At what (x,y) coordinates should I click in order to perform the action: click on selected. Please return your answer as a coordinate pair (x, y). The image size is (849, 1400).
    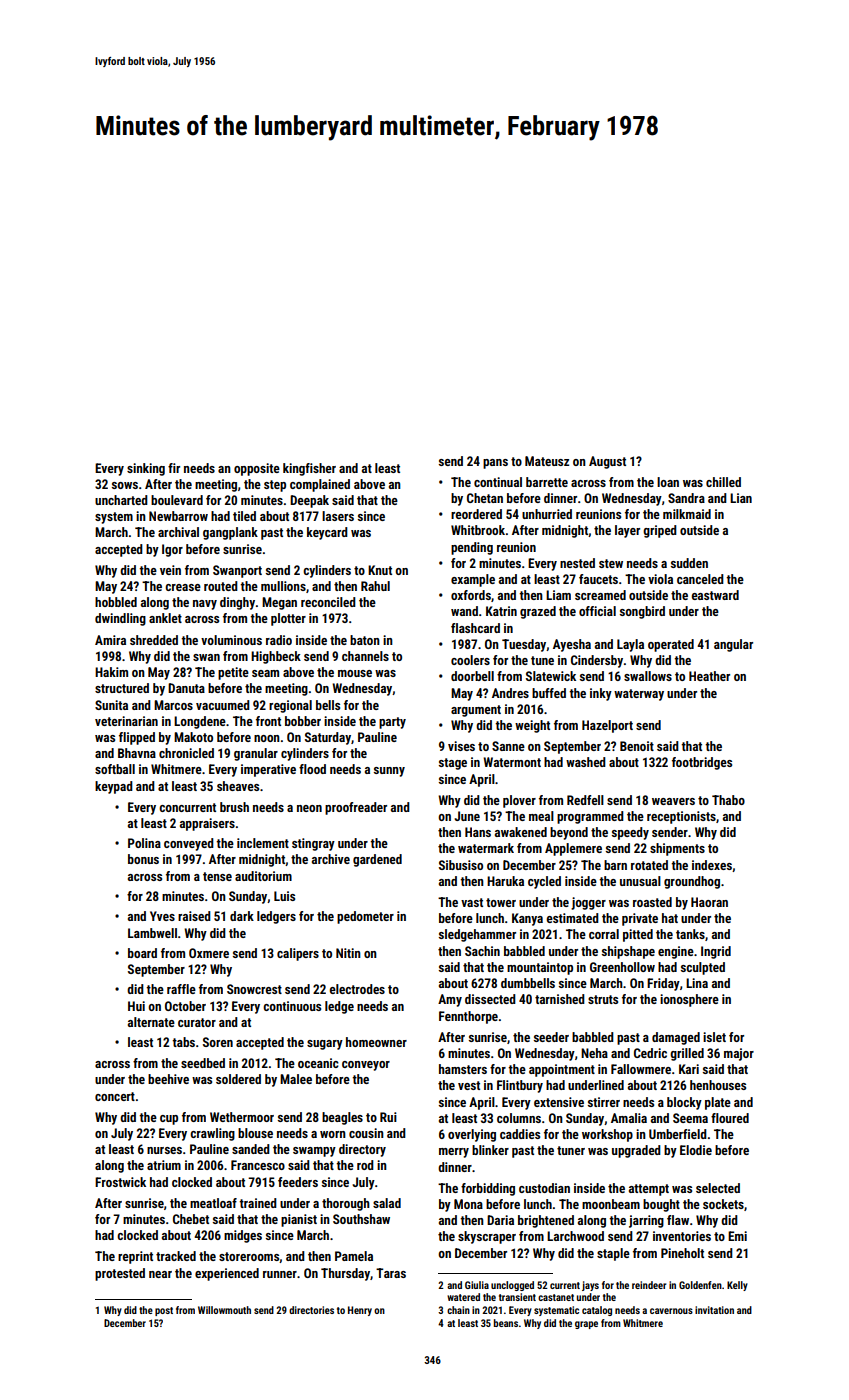
    Looking at the image, I should click on (718, 1188).
